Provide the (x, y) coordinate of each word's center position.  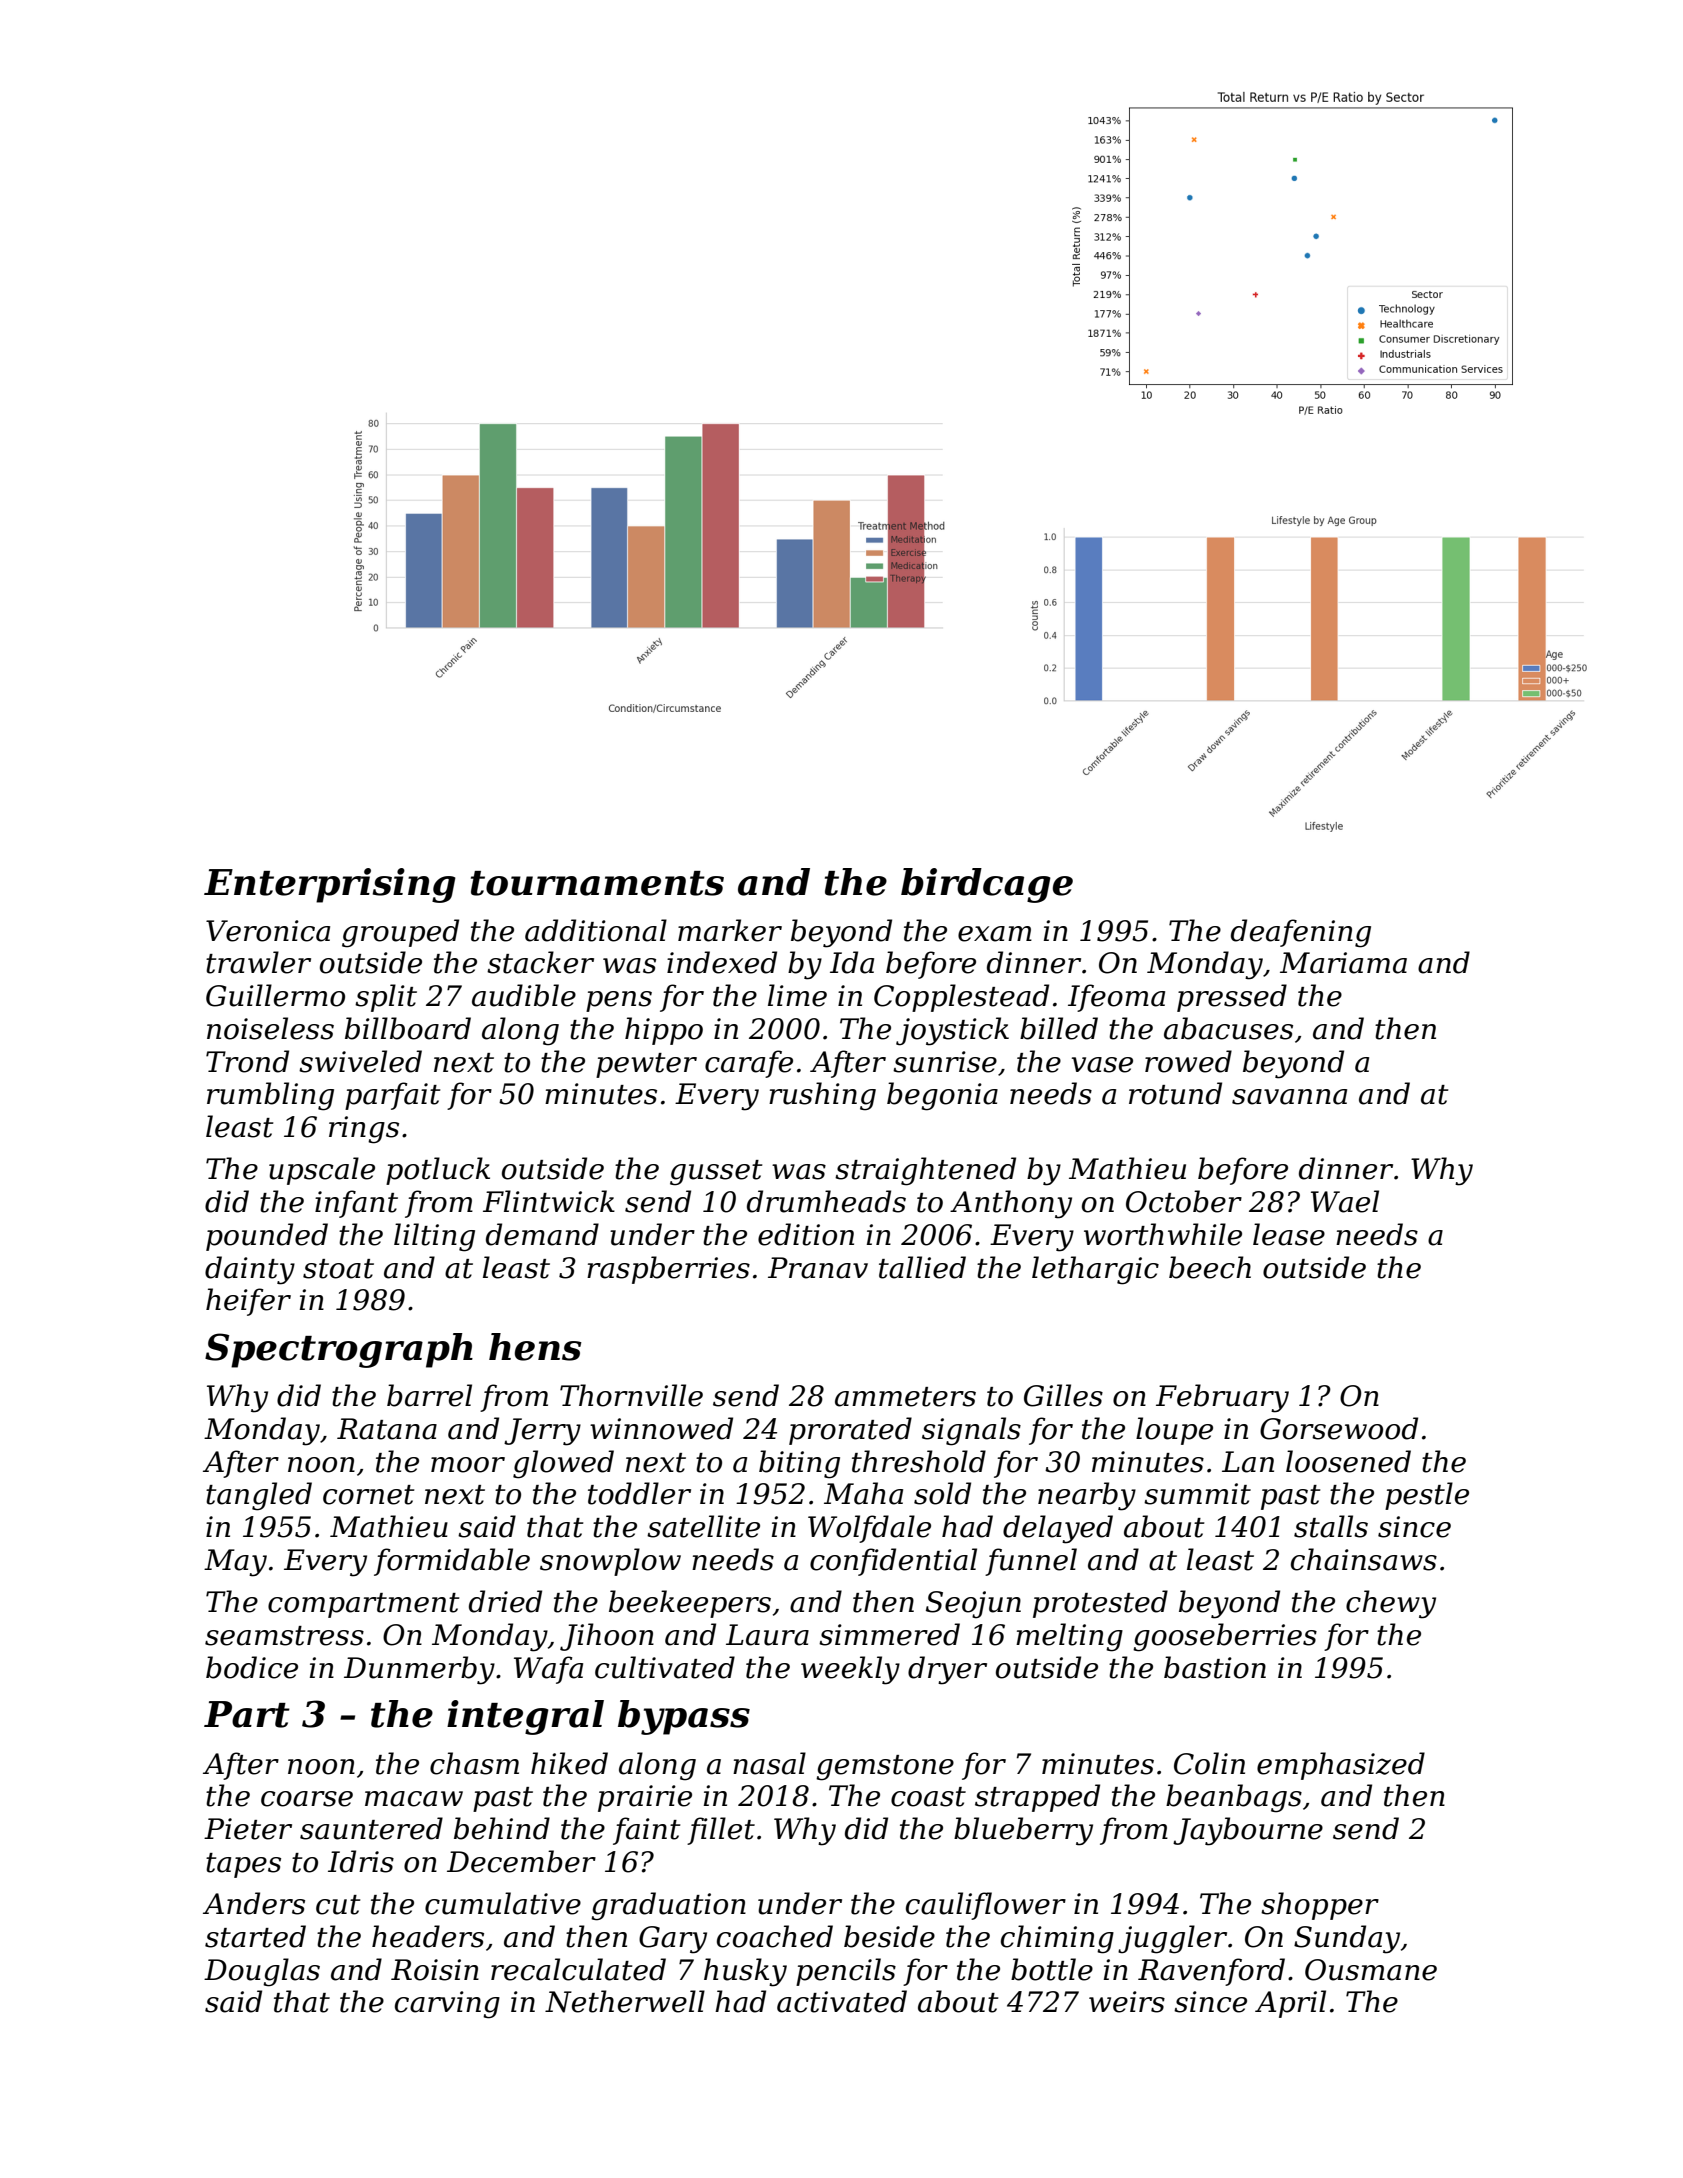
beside (889, 1936)
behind (502, 1828)
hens (535, 1347)
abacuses (1228, 1028)
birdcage (987, 885)
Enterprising (330, 885)
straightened (925, 1171)
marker (730, 930)
